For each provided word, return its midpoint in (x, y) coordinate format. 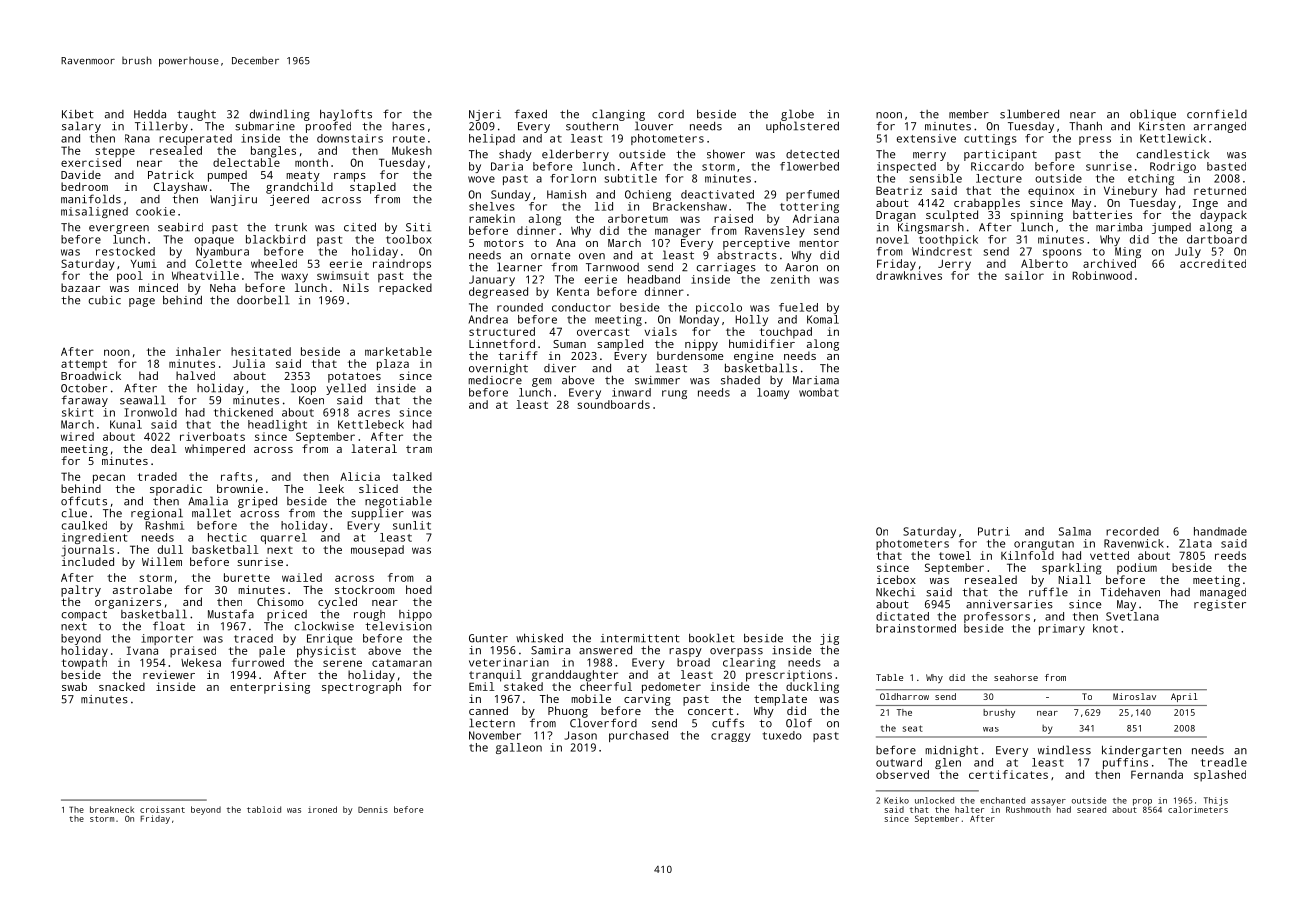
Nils (356, 287)
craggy (730, 737)
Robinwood (1102, 275)
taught (196, 115)
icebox (896, 579)
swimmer (657, 380)
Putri (994, 531)
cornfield (1217, 114)
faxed (531, 114)
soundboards (614, 404)
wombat (819, 392)
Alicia (360, 476)
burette (247, 577)
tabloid (264, 809)
